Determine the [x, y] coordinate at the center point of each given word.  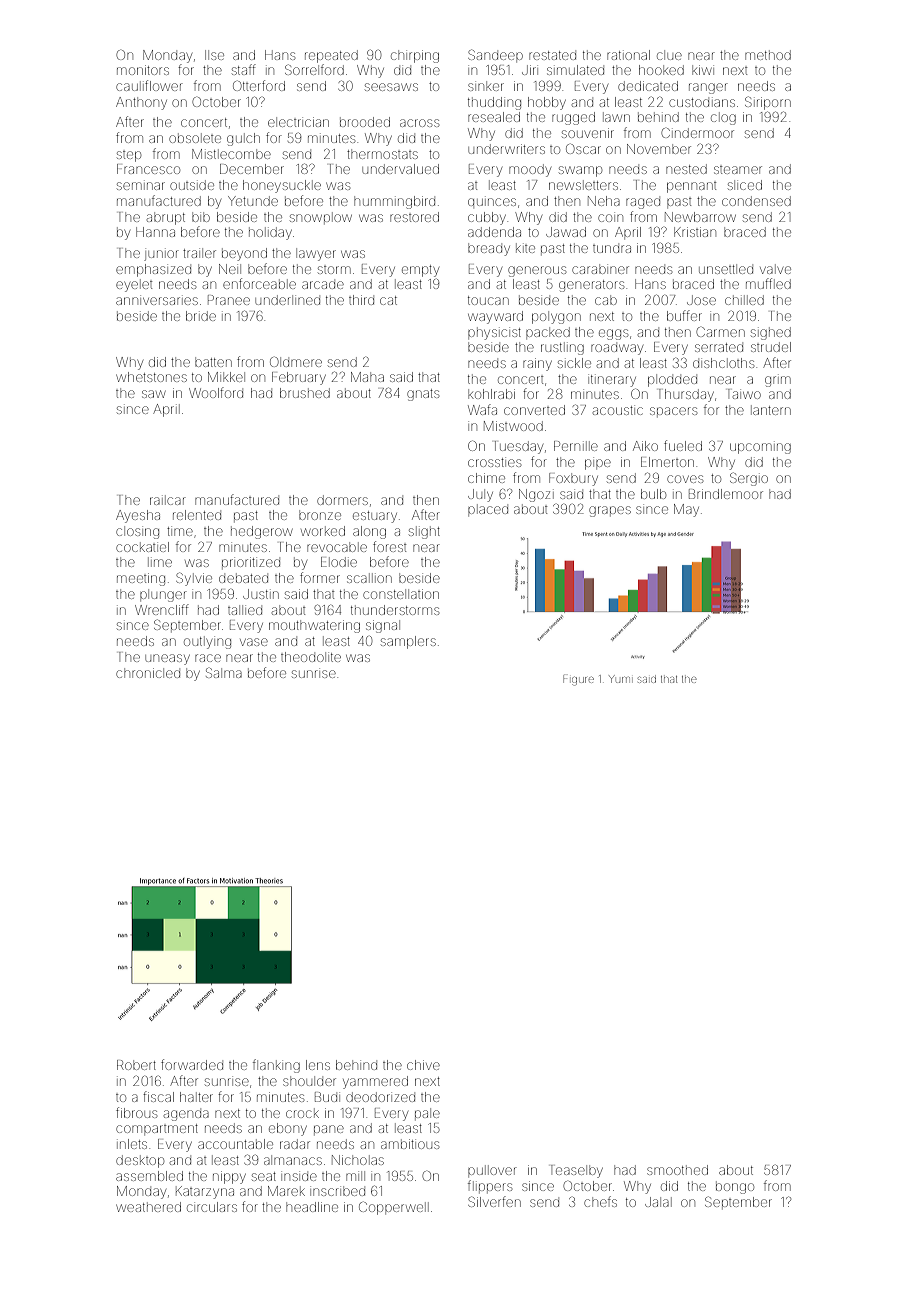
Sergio [749, 479]
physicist [494, 334]
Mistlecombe [231, 154]
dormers [342, 500]
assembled [149, 1176]
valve [775, 270]
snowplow [321, 218]
